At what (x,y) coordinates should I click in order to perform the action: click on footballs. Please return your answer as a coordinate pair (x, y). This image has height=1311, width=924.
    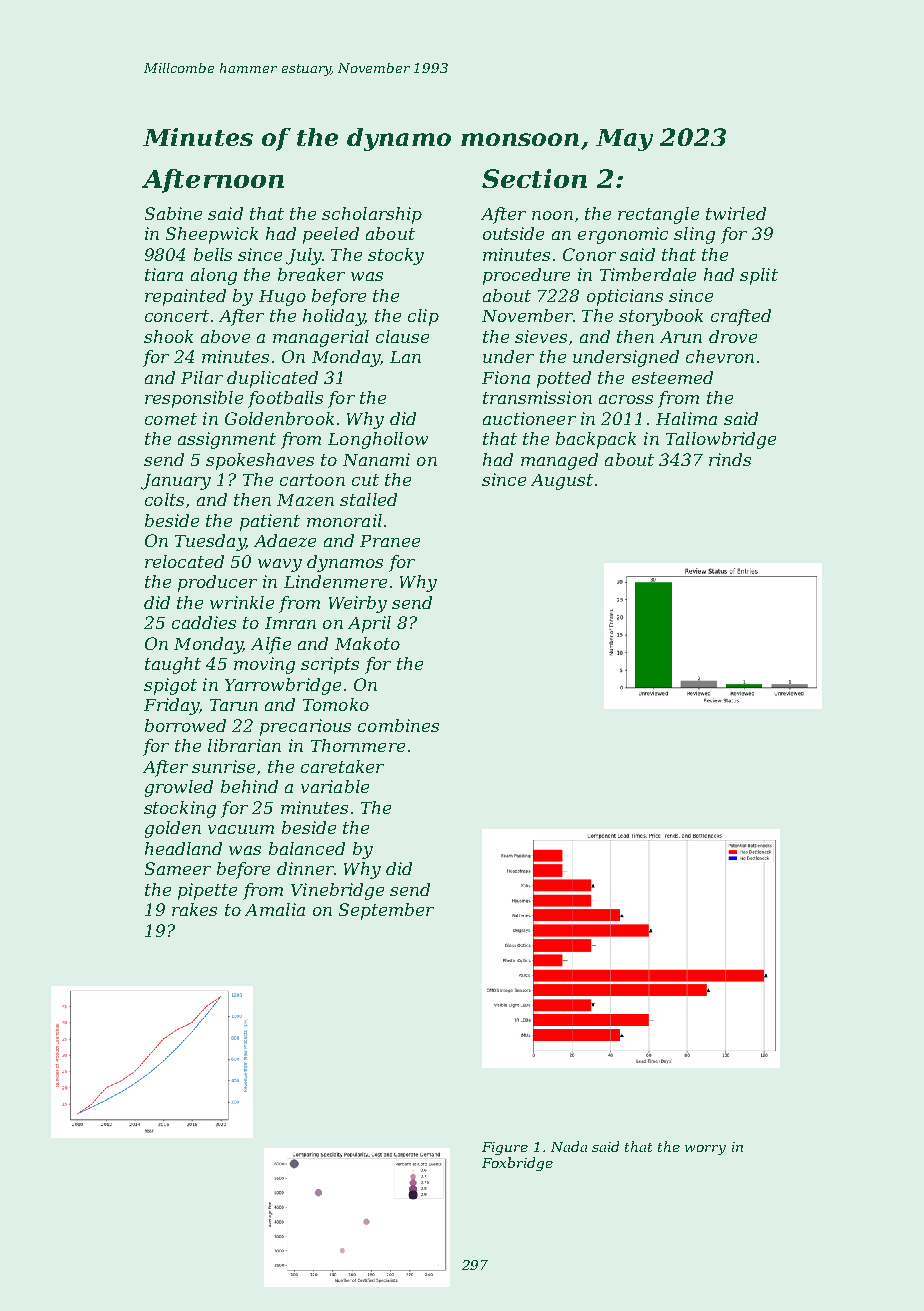
    Looking at the image, I should click on (285, 399).
